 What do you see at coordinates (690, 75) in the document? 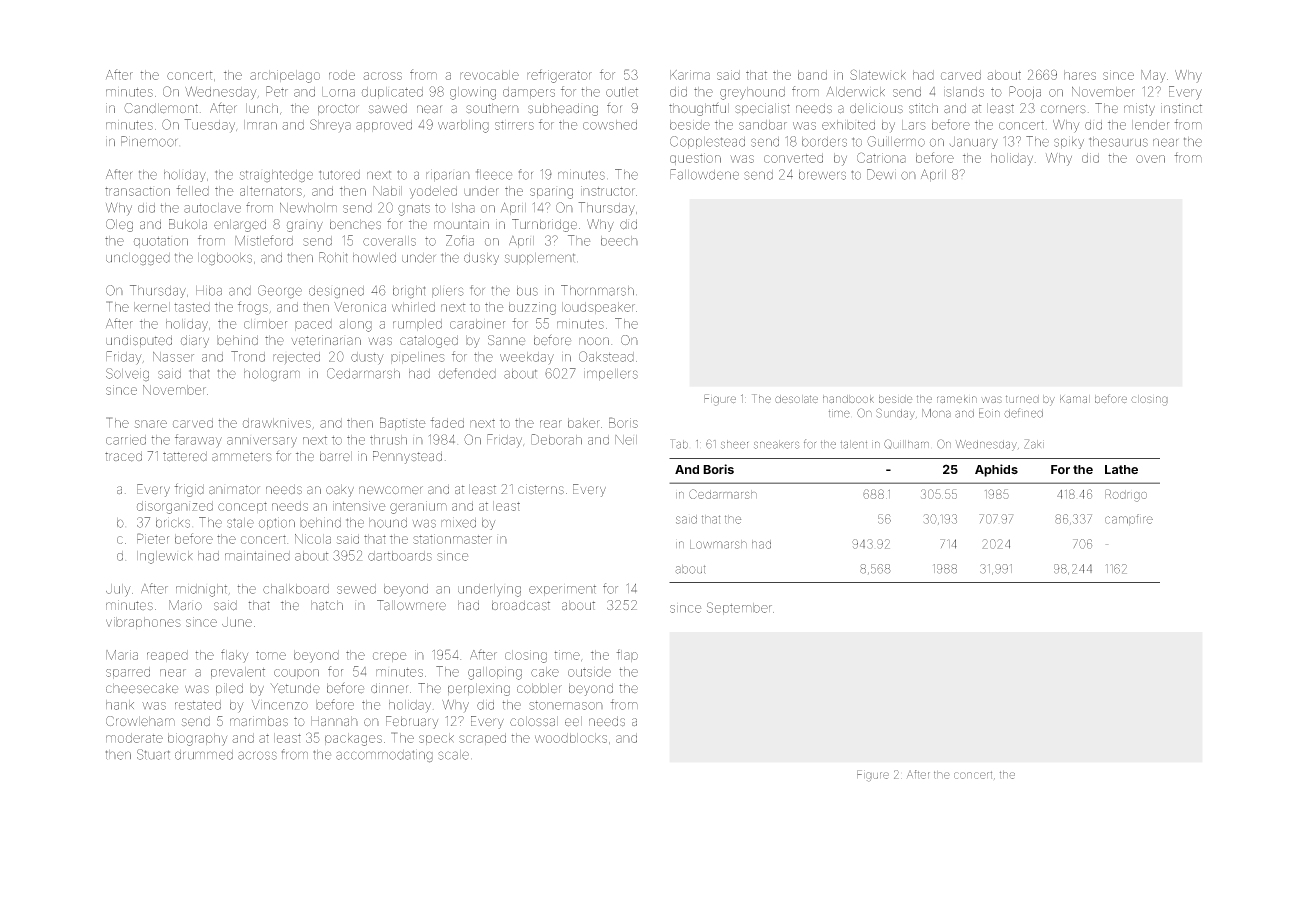
I see `Karima` at bounding box center [690, 75].
